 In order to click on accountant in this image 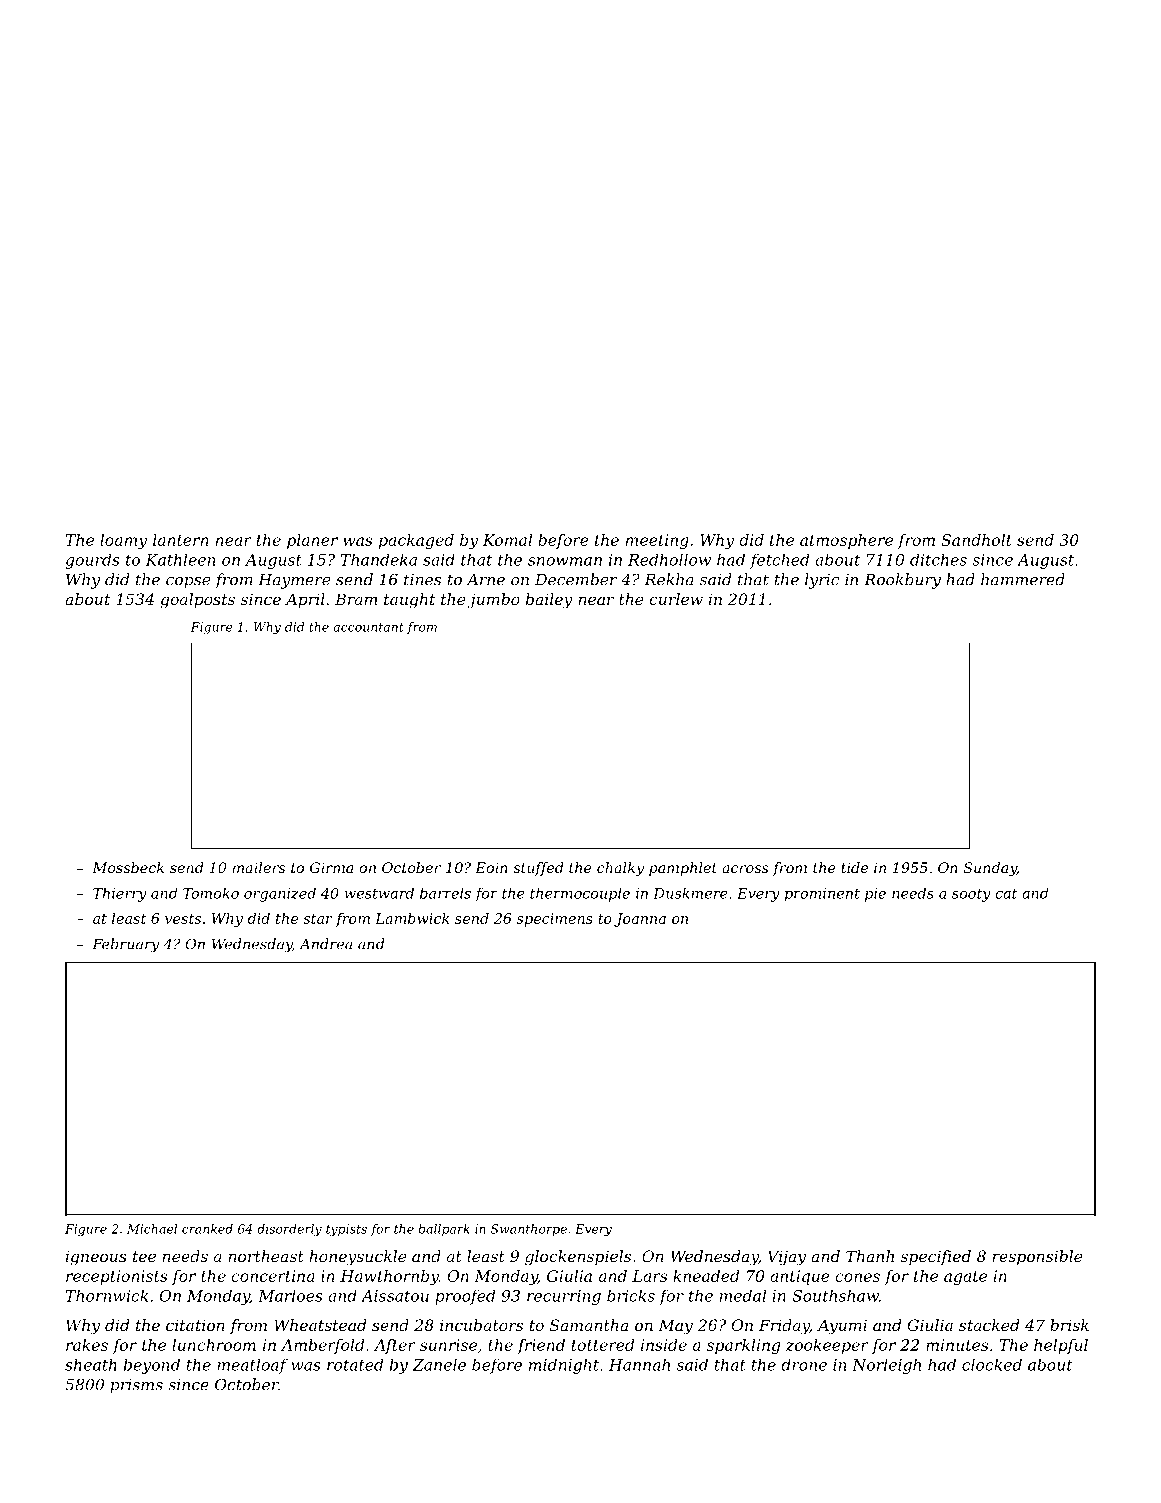, I will do `click(368, 627)`.
